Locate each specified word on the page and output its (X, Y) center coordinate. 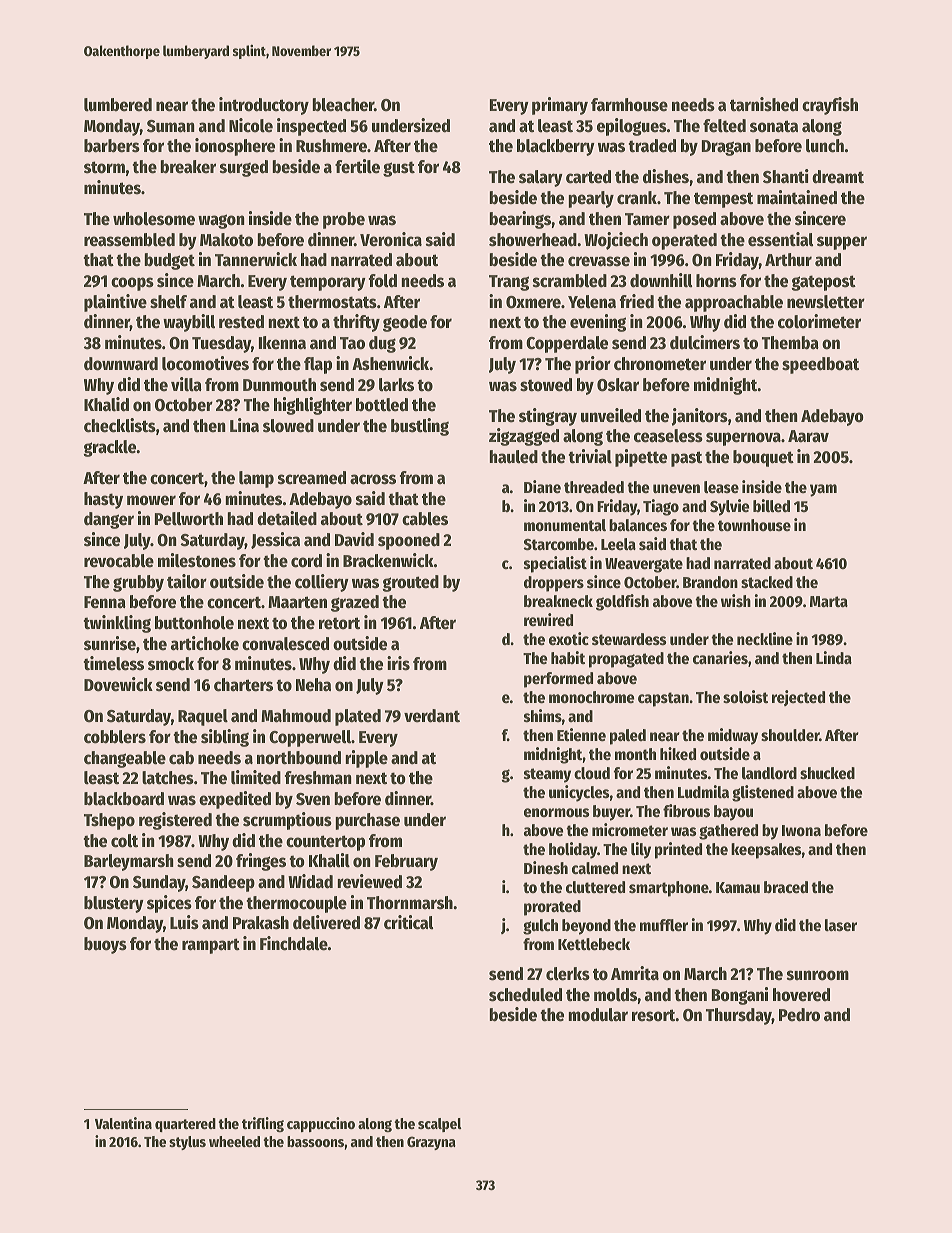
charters (243, 685)
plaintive (115, 303)
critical (408, 922)
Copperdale (567, 344)
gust (399, 169)
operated (684, 241)
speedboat (820, 365)
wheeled (234, 1141)
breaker (188, 167)
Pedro (799, 1015)
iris (398, 663)
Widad (310, 881)
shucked (827, 773)
